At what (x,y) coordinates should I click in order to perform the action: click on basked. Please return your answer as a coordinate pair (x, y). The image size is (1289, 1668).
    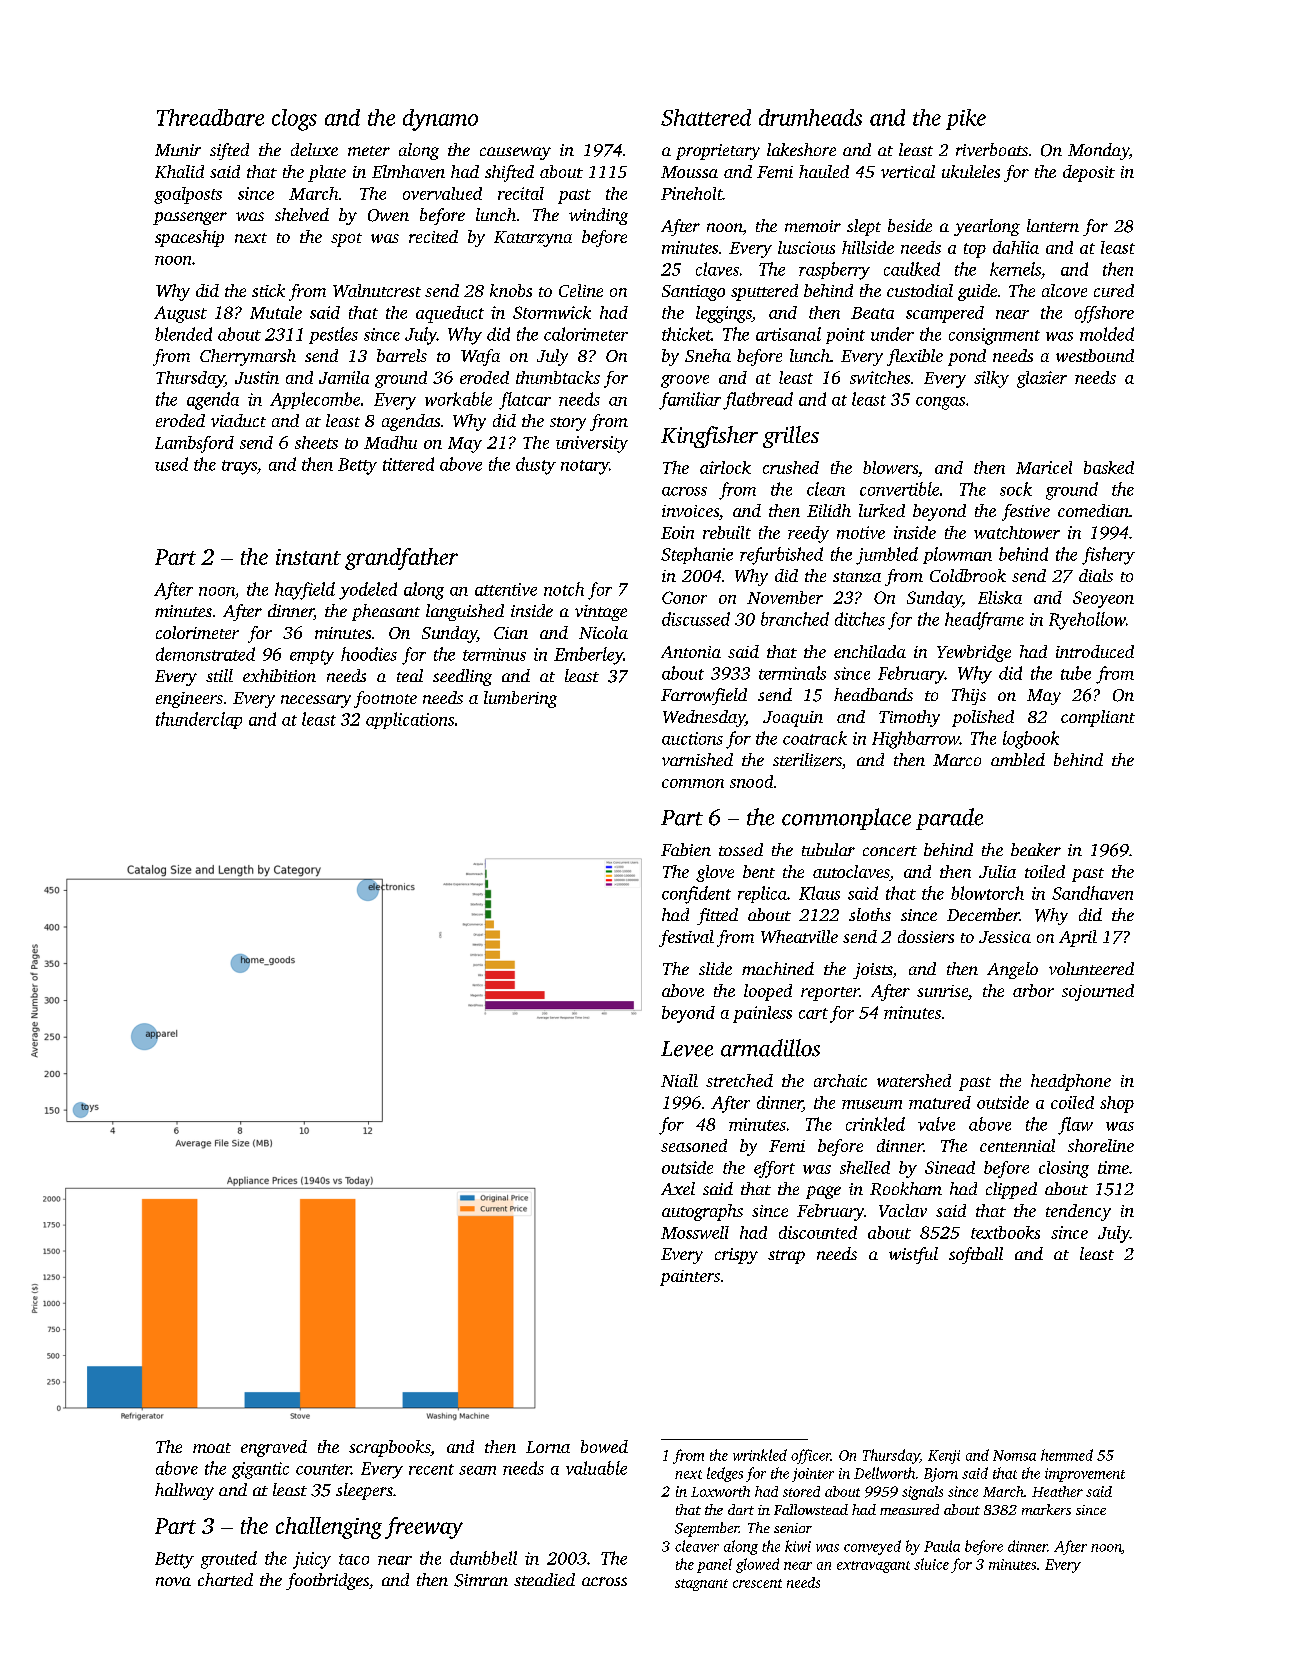
    Looking at the image, I should click on (1109, 467).
